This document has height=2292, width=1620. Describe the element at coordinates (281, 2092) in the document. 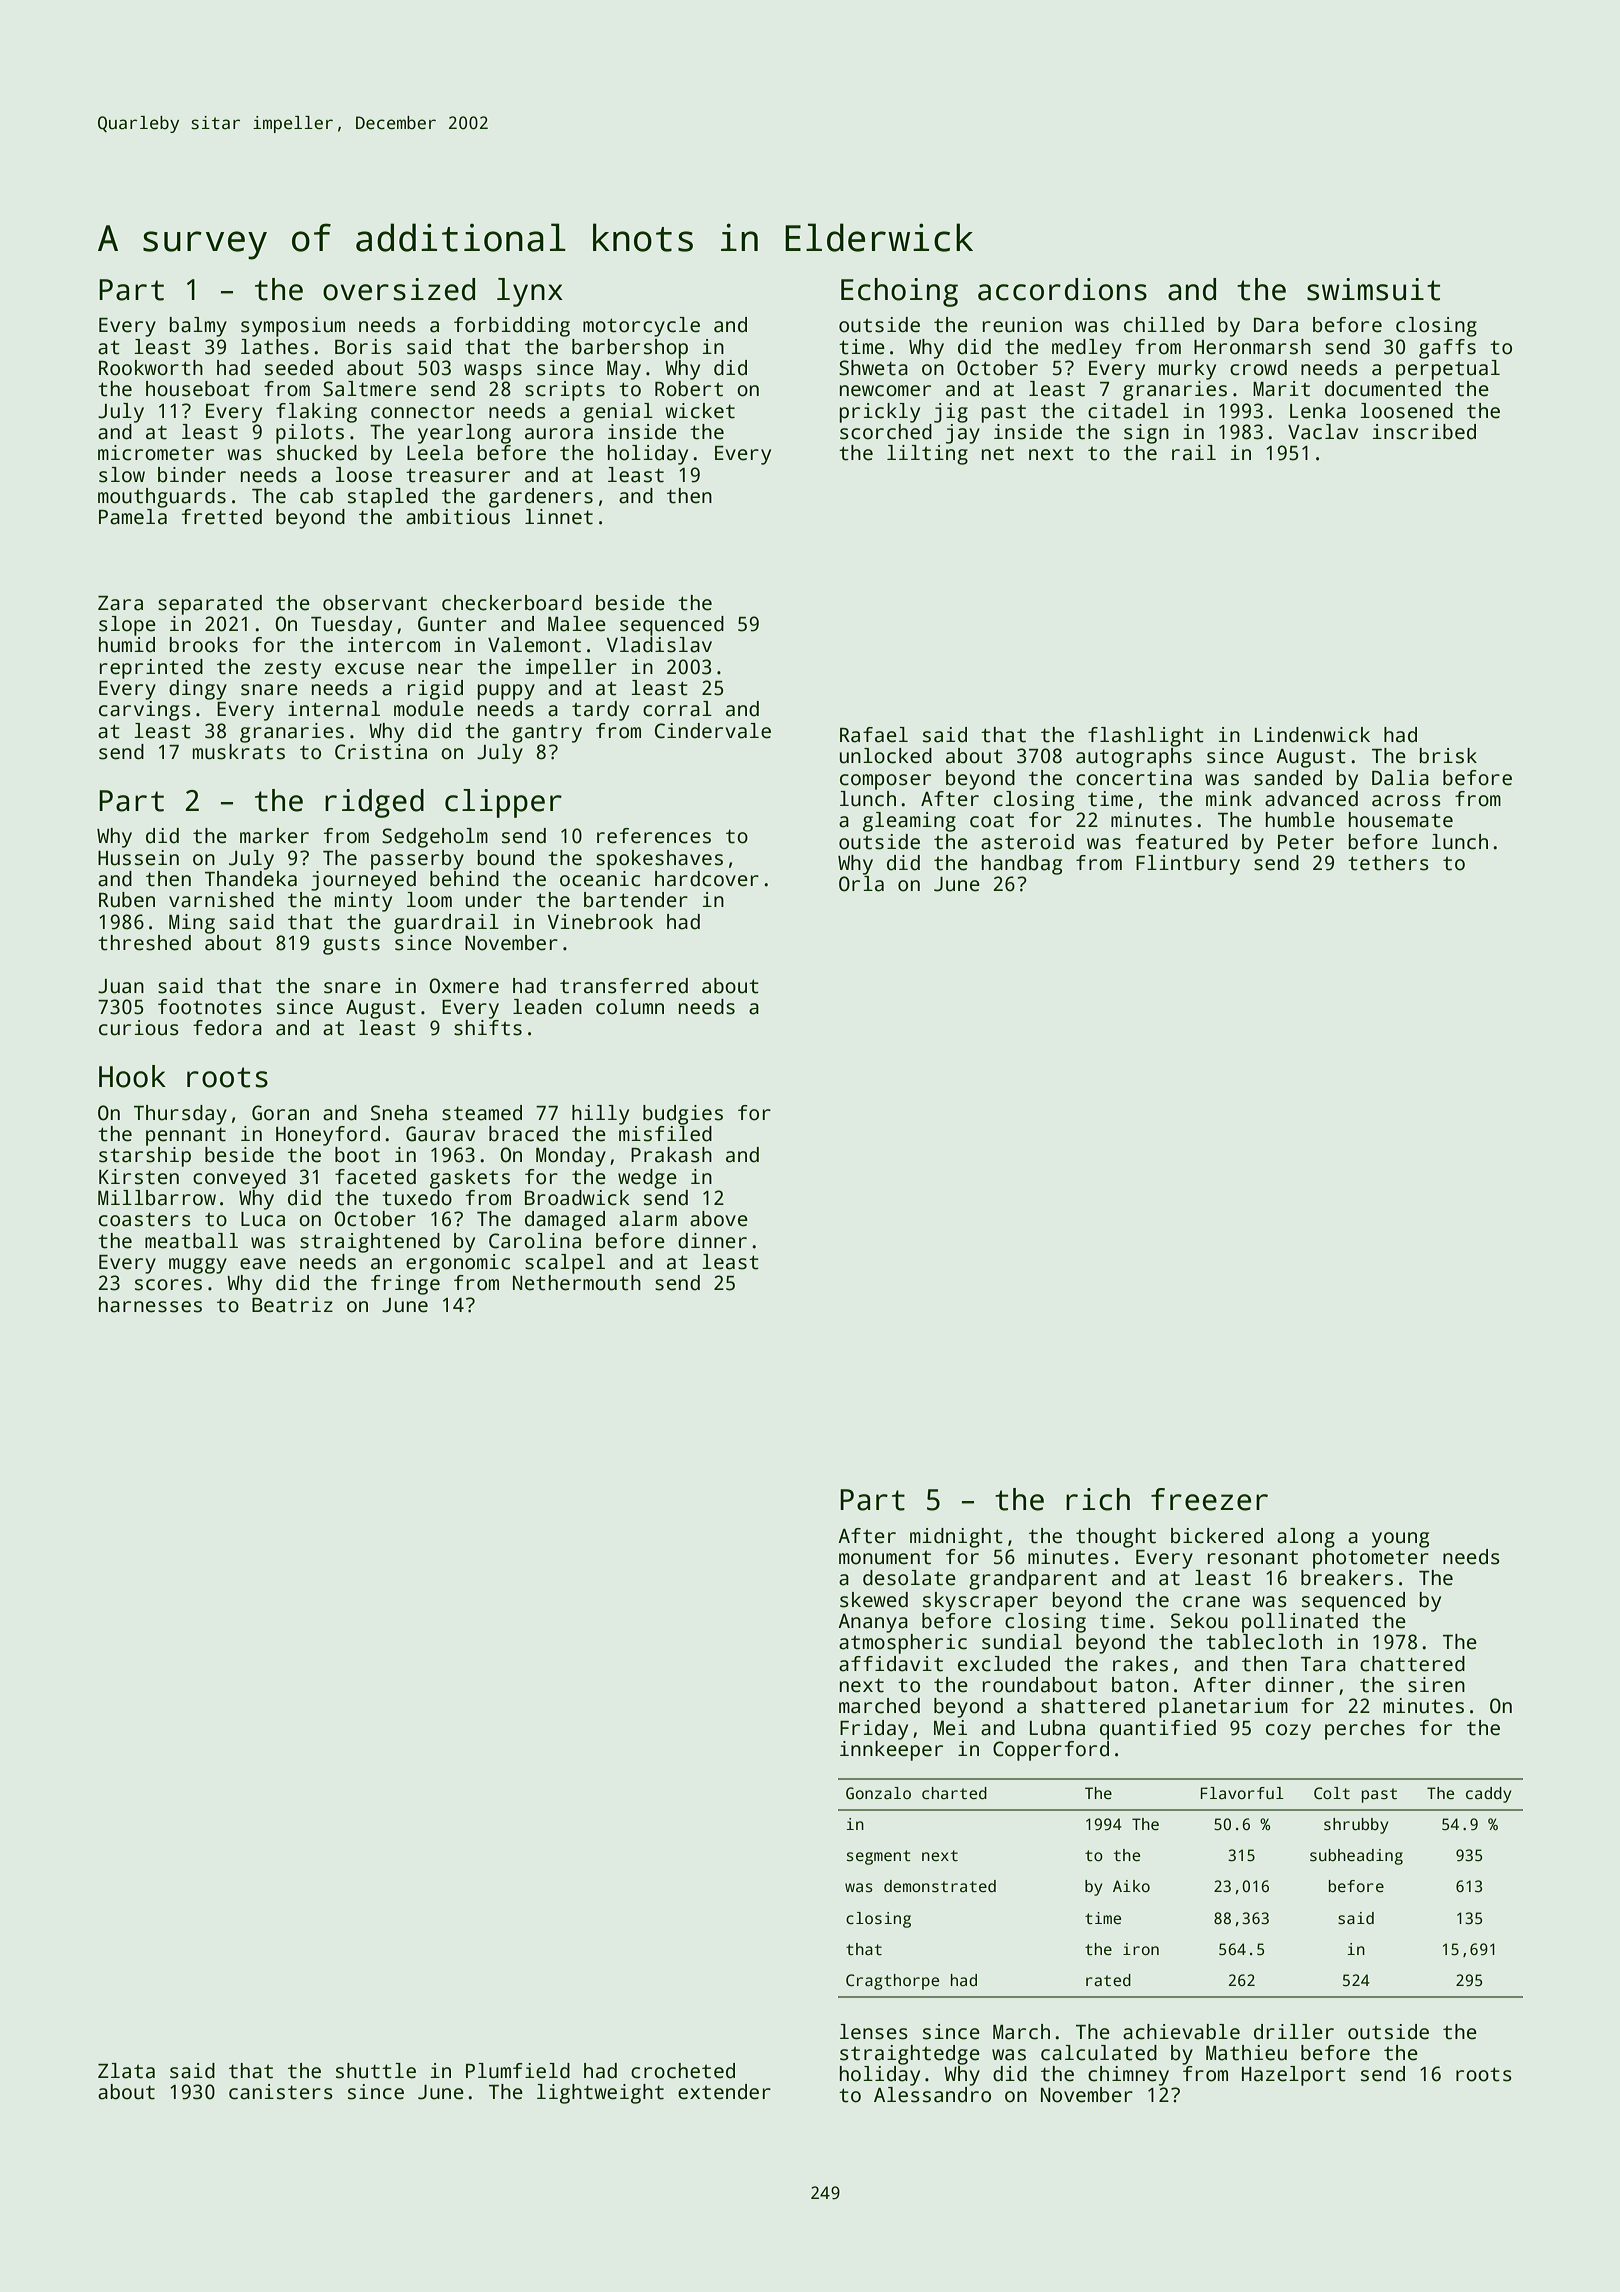

I see `canisters` at that location.
